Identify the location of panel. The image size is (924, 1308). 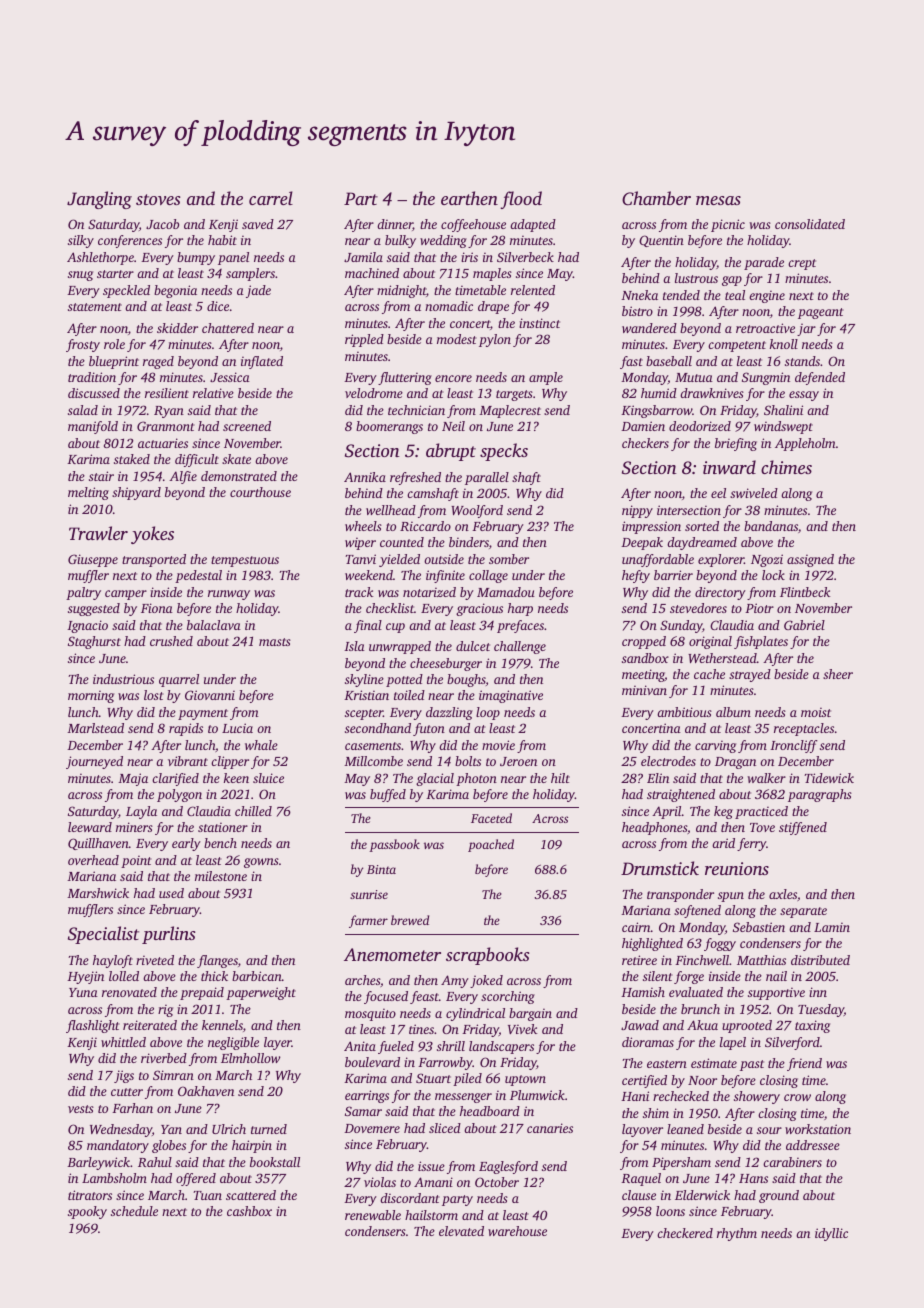
(233, 258).
